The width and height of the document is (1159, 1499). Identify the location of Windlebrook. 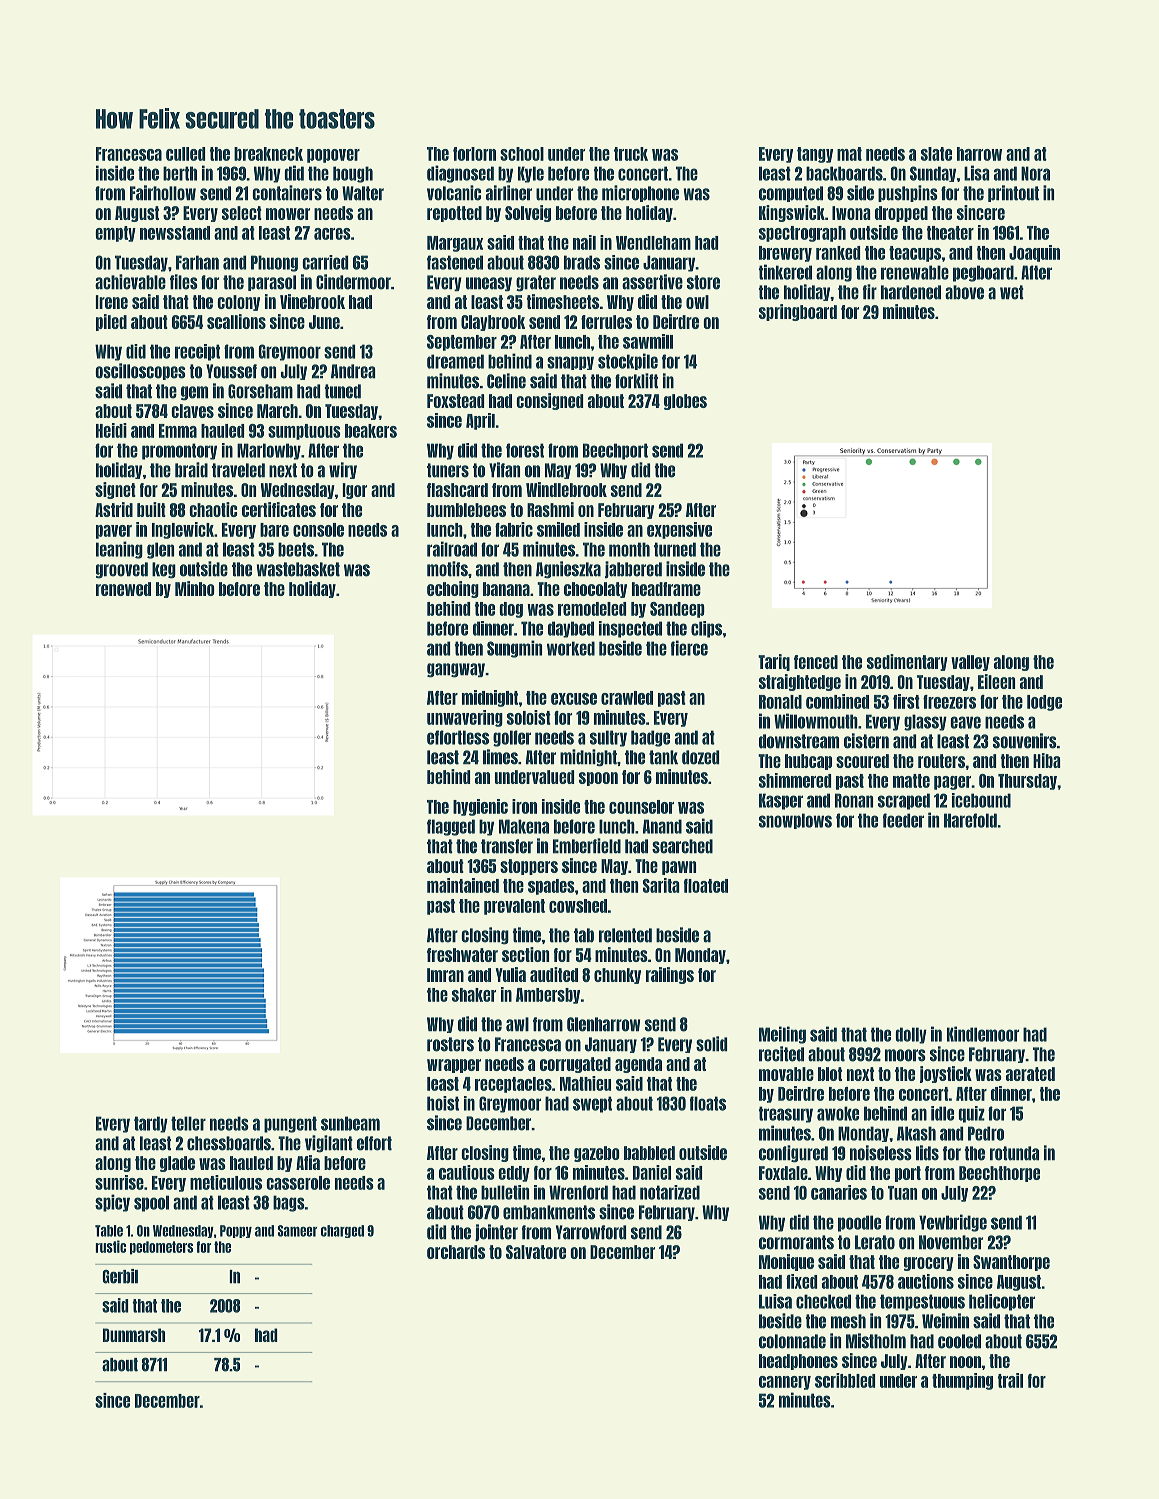
(566, 489).
